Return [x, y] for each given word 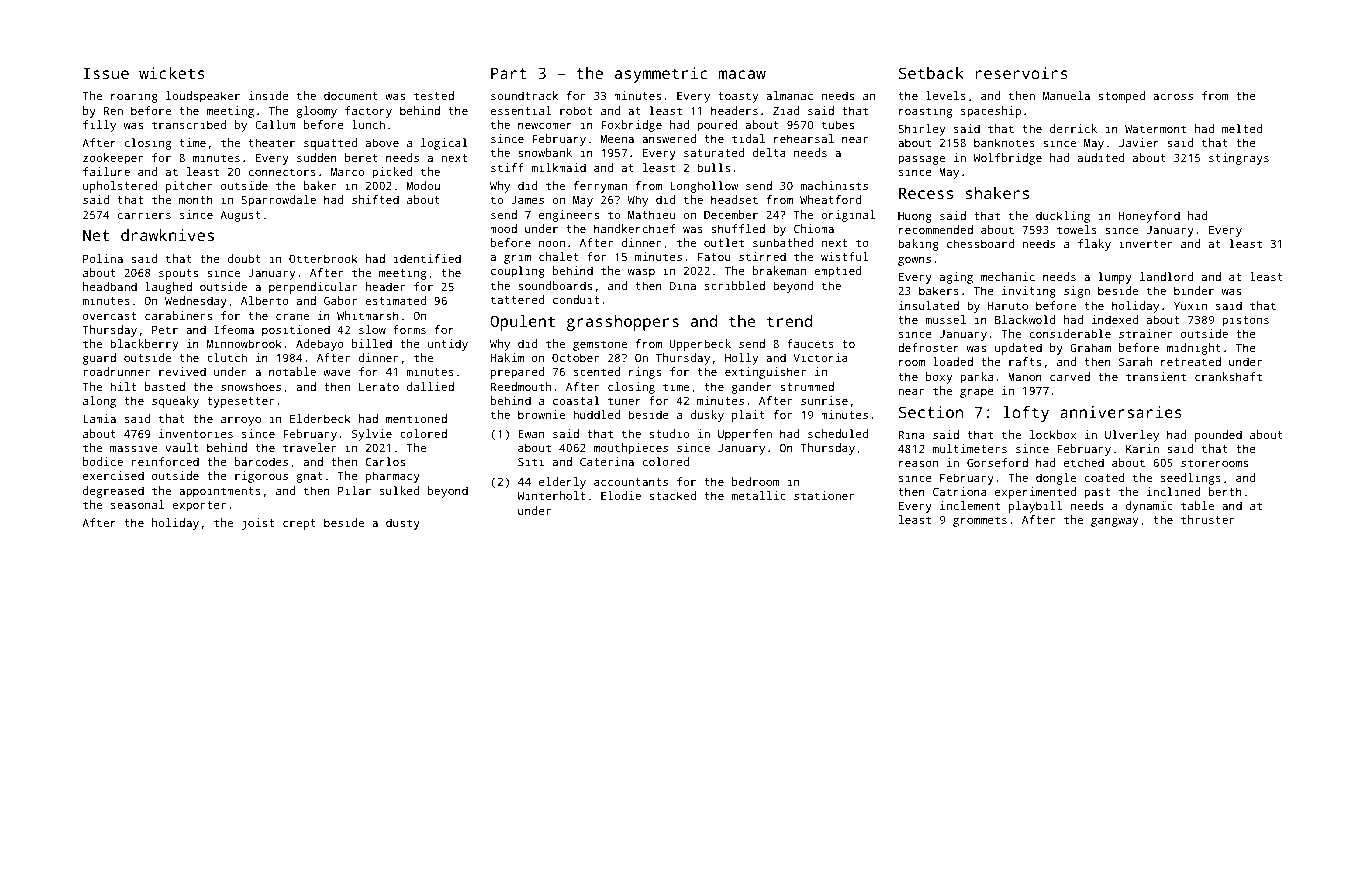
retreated [1191, 361]
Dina [683, 285]
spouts [178, 274]
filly [99, 126]
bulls [713, 167]
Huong [915, 217]
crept [299, 524]
